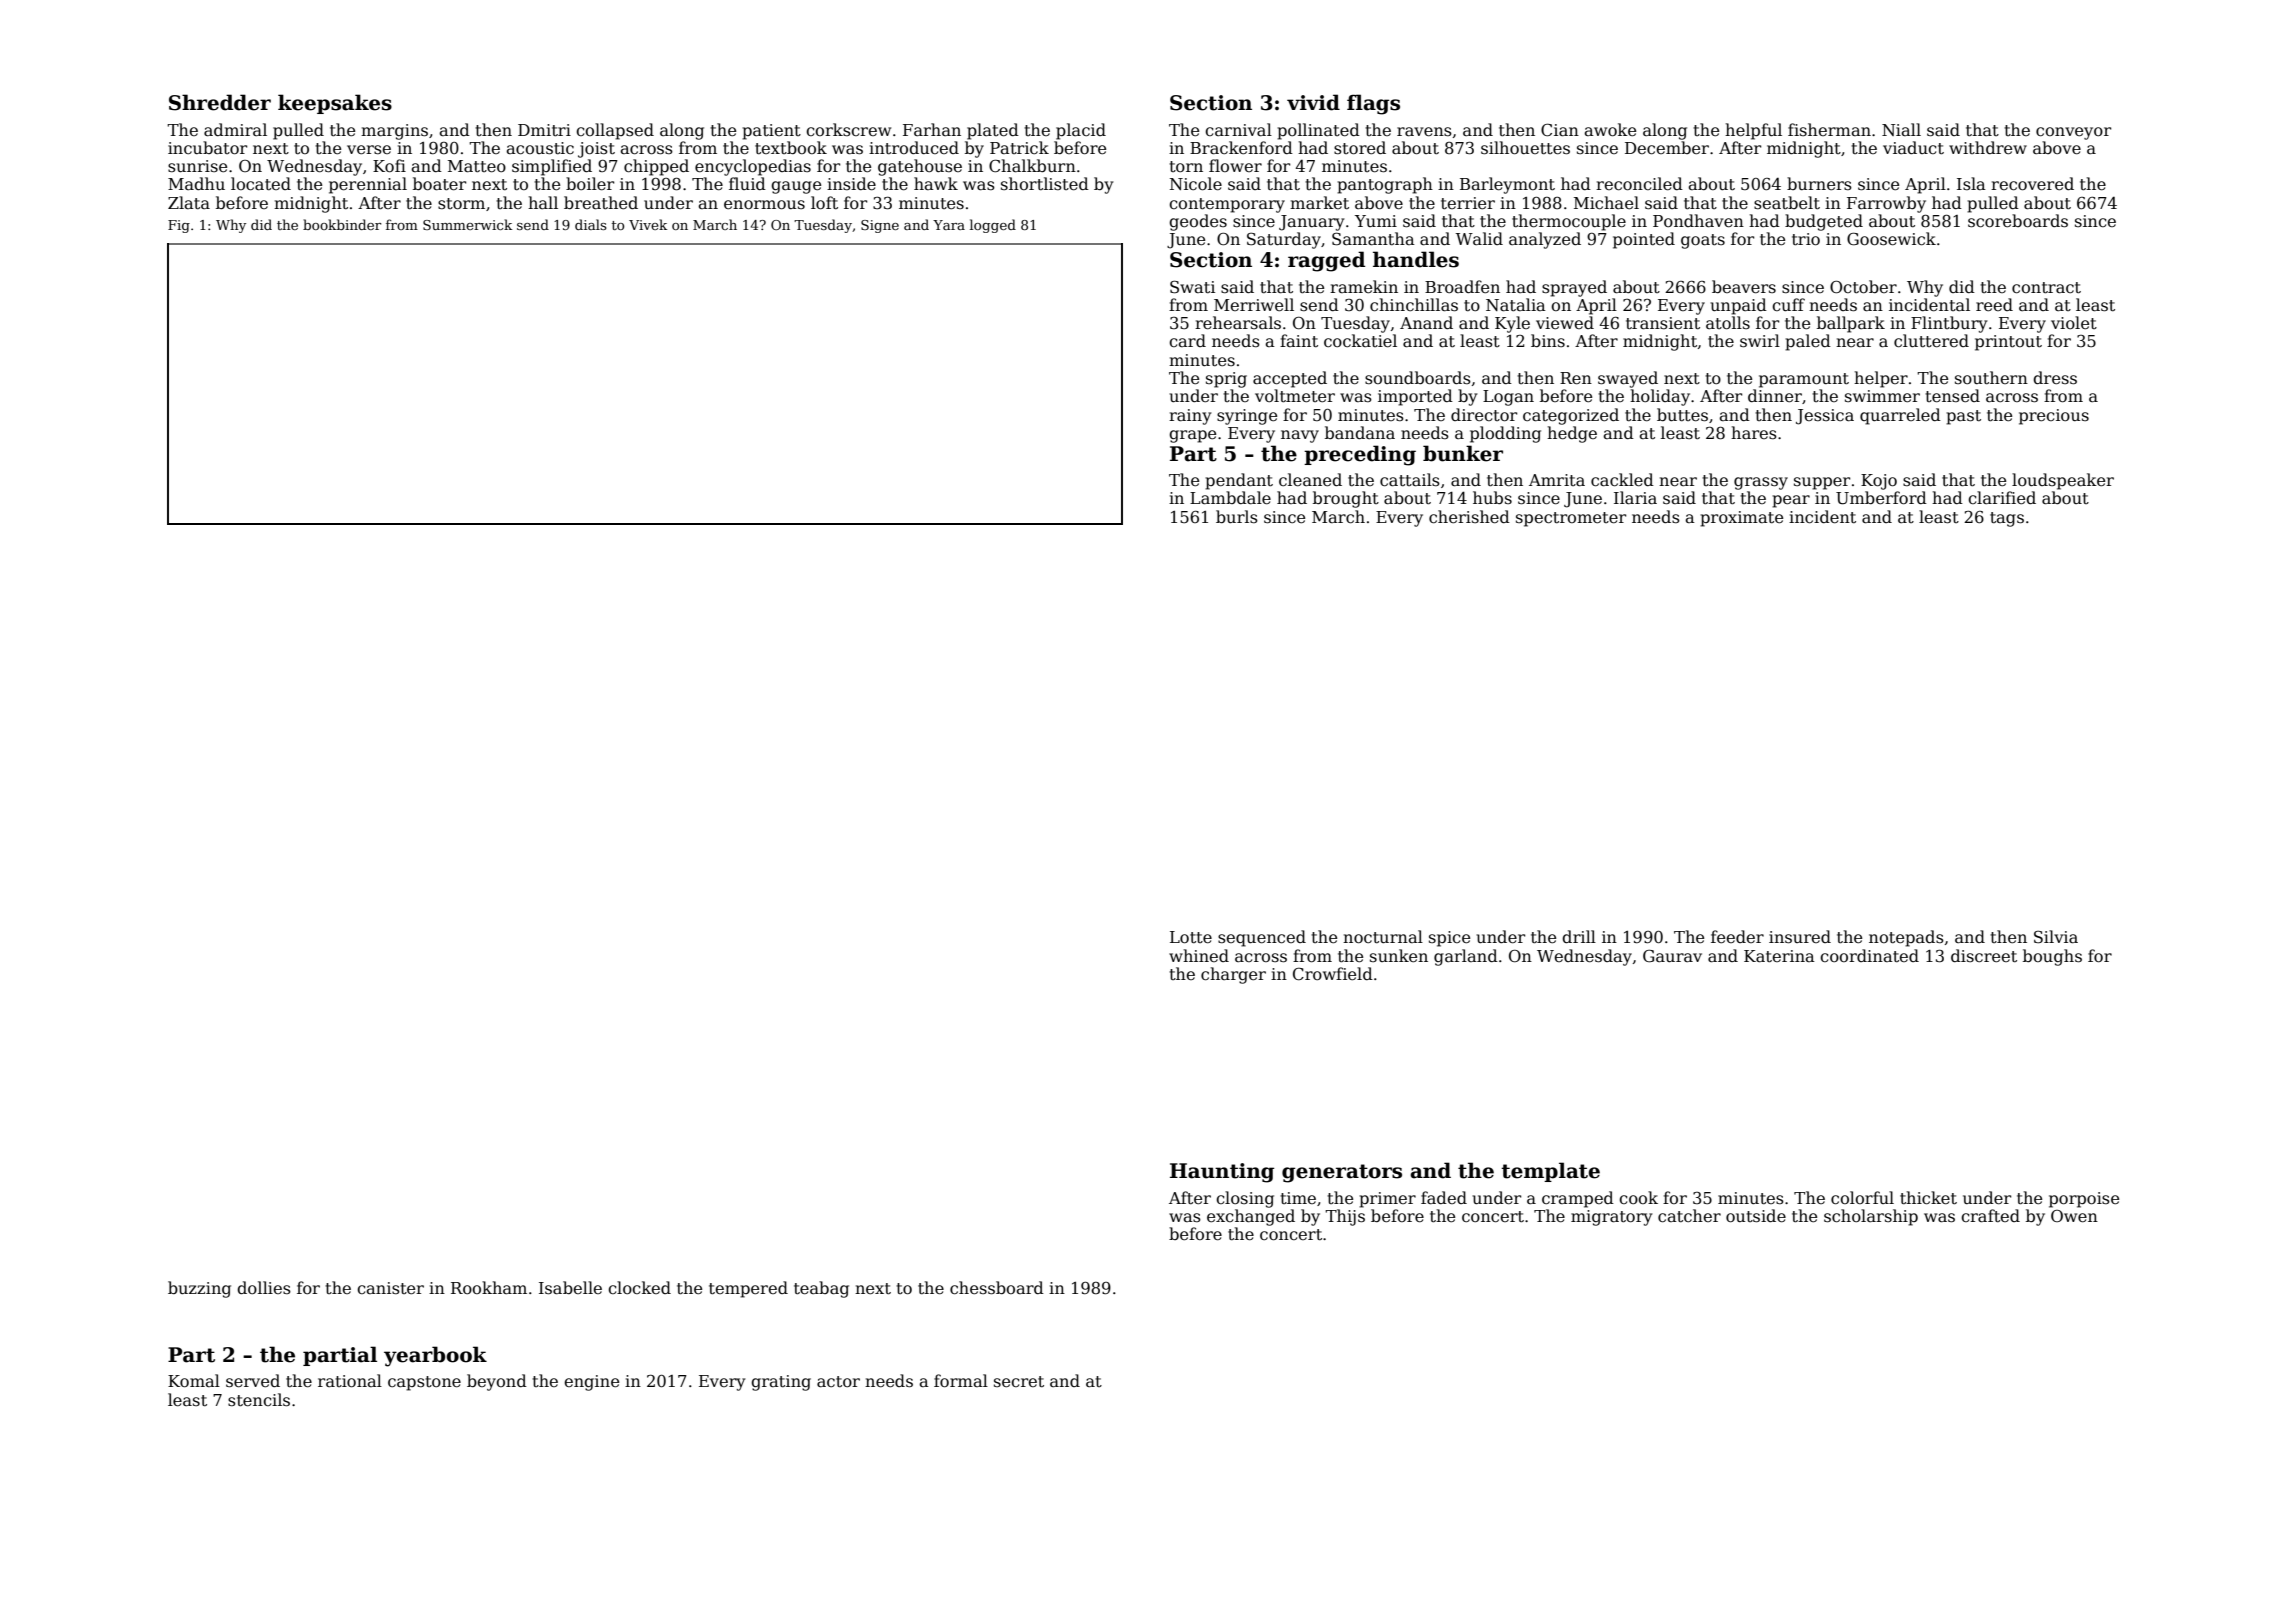  I want to click on Isabelle, so click(570, 1288).
